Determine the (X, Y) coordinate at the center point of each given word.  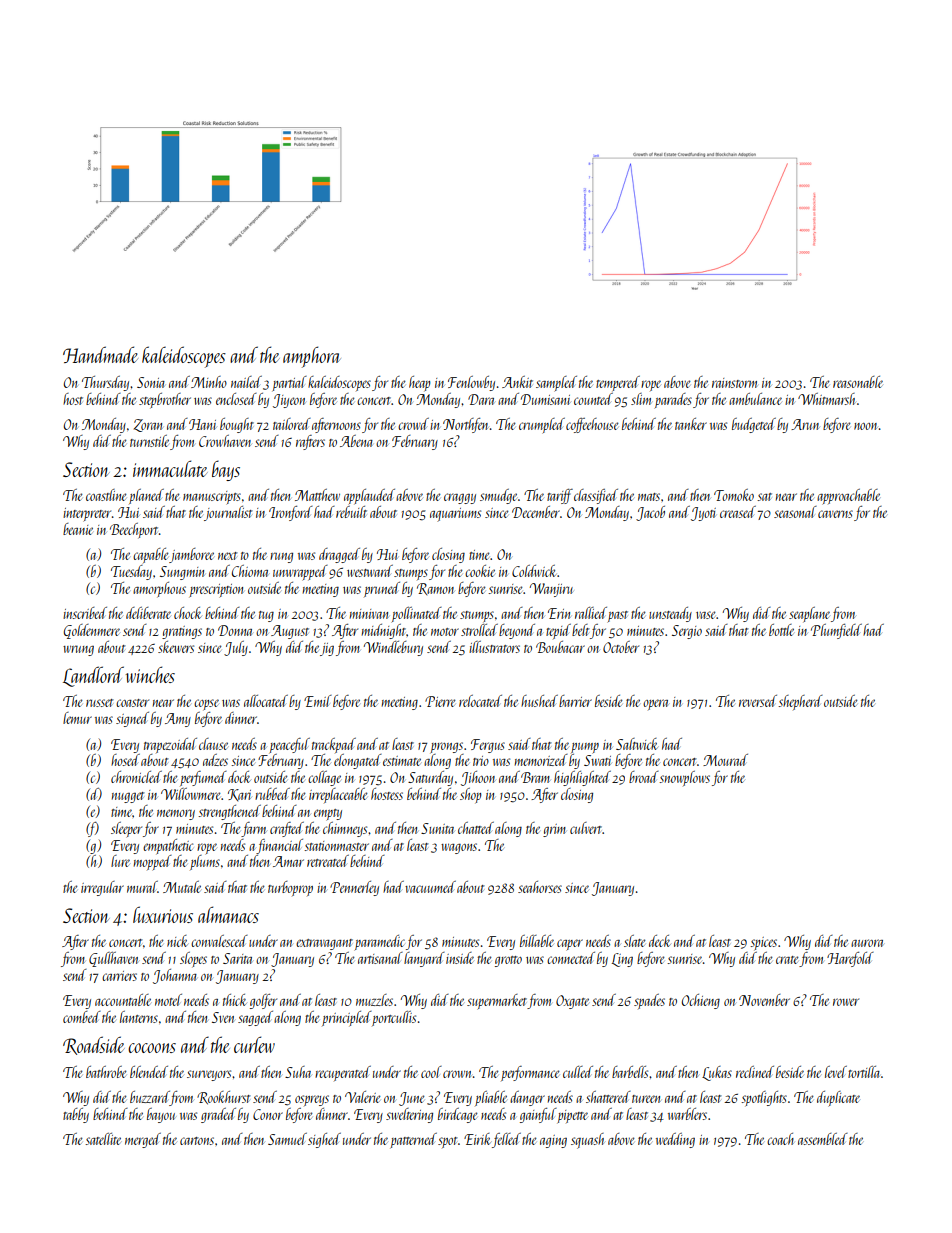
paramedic (379, 943)
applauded (369, 497)
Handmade (100, 354)
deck (660, 941)
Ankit (517, 382)
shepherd (800, 702)
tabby (76, 1115)
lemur (77, 718)
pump (585, 748)
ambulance (755, 399)
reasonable (858, 382)
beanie (78, 529)
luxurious (163, 914)
